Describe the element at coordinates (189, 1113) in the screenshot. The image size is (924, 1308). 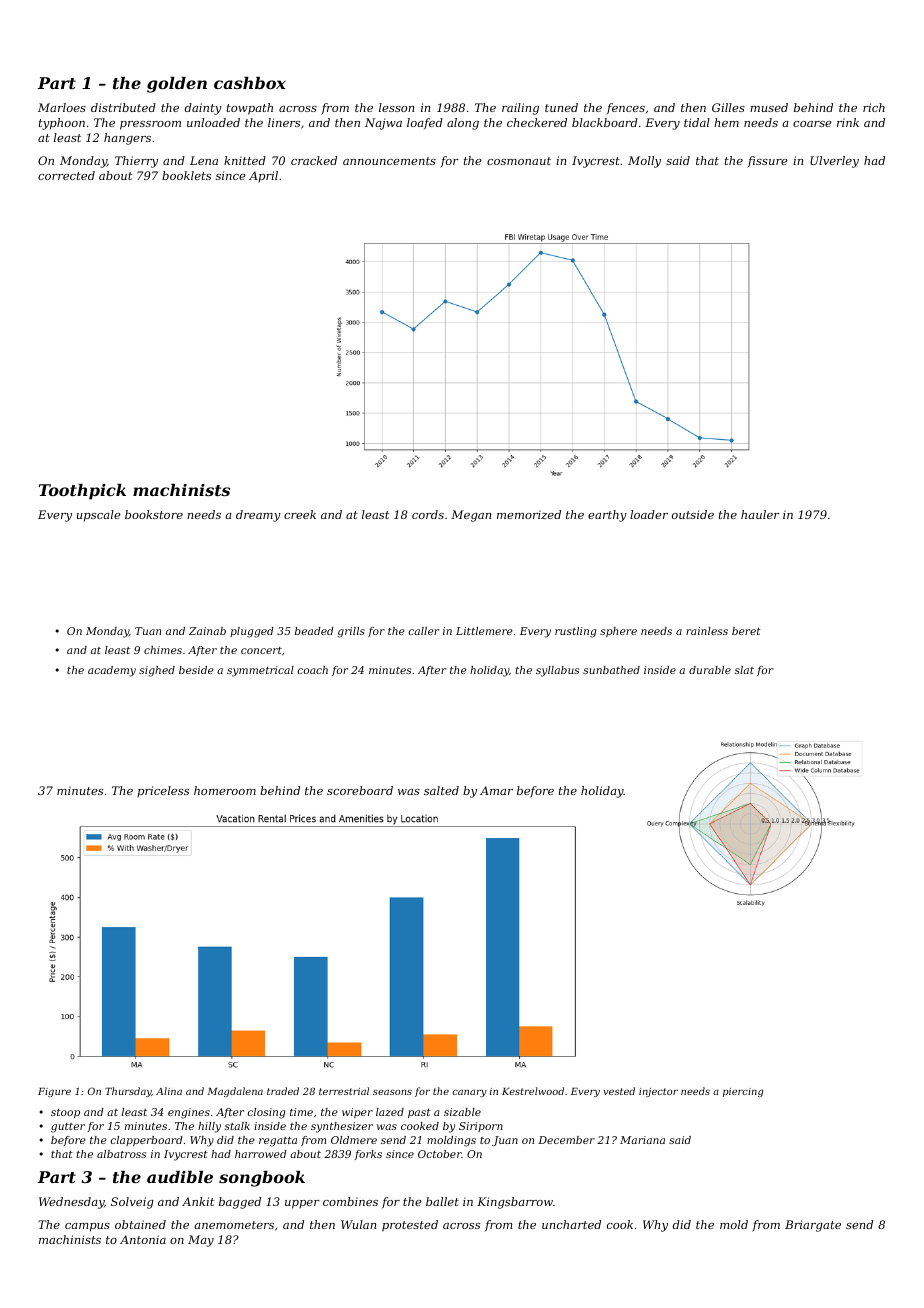
I see `engines` at that location.
